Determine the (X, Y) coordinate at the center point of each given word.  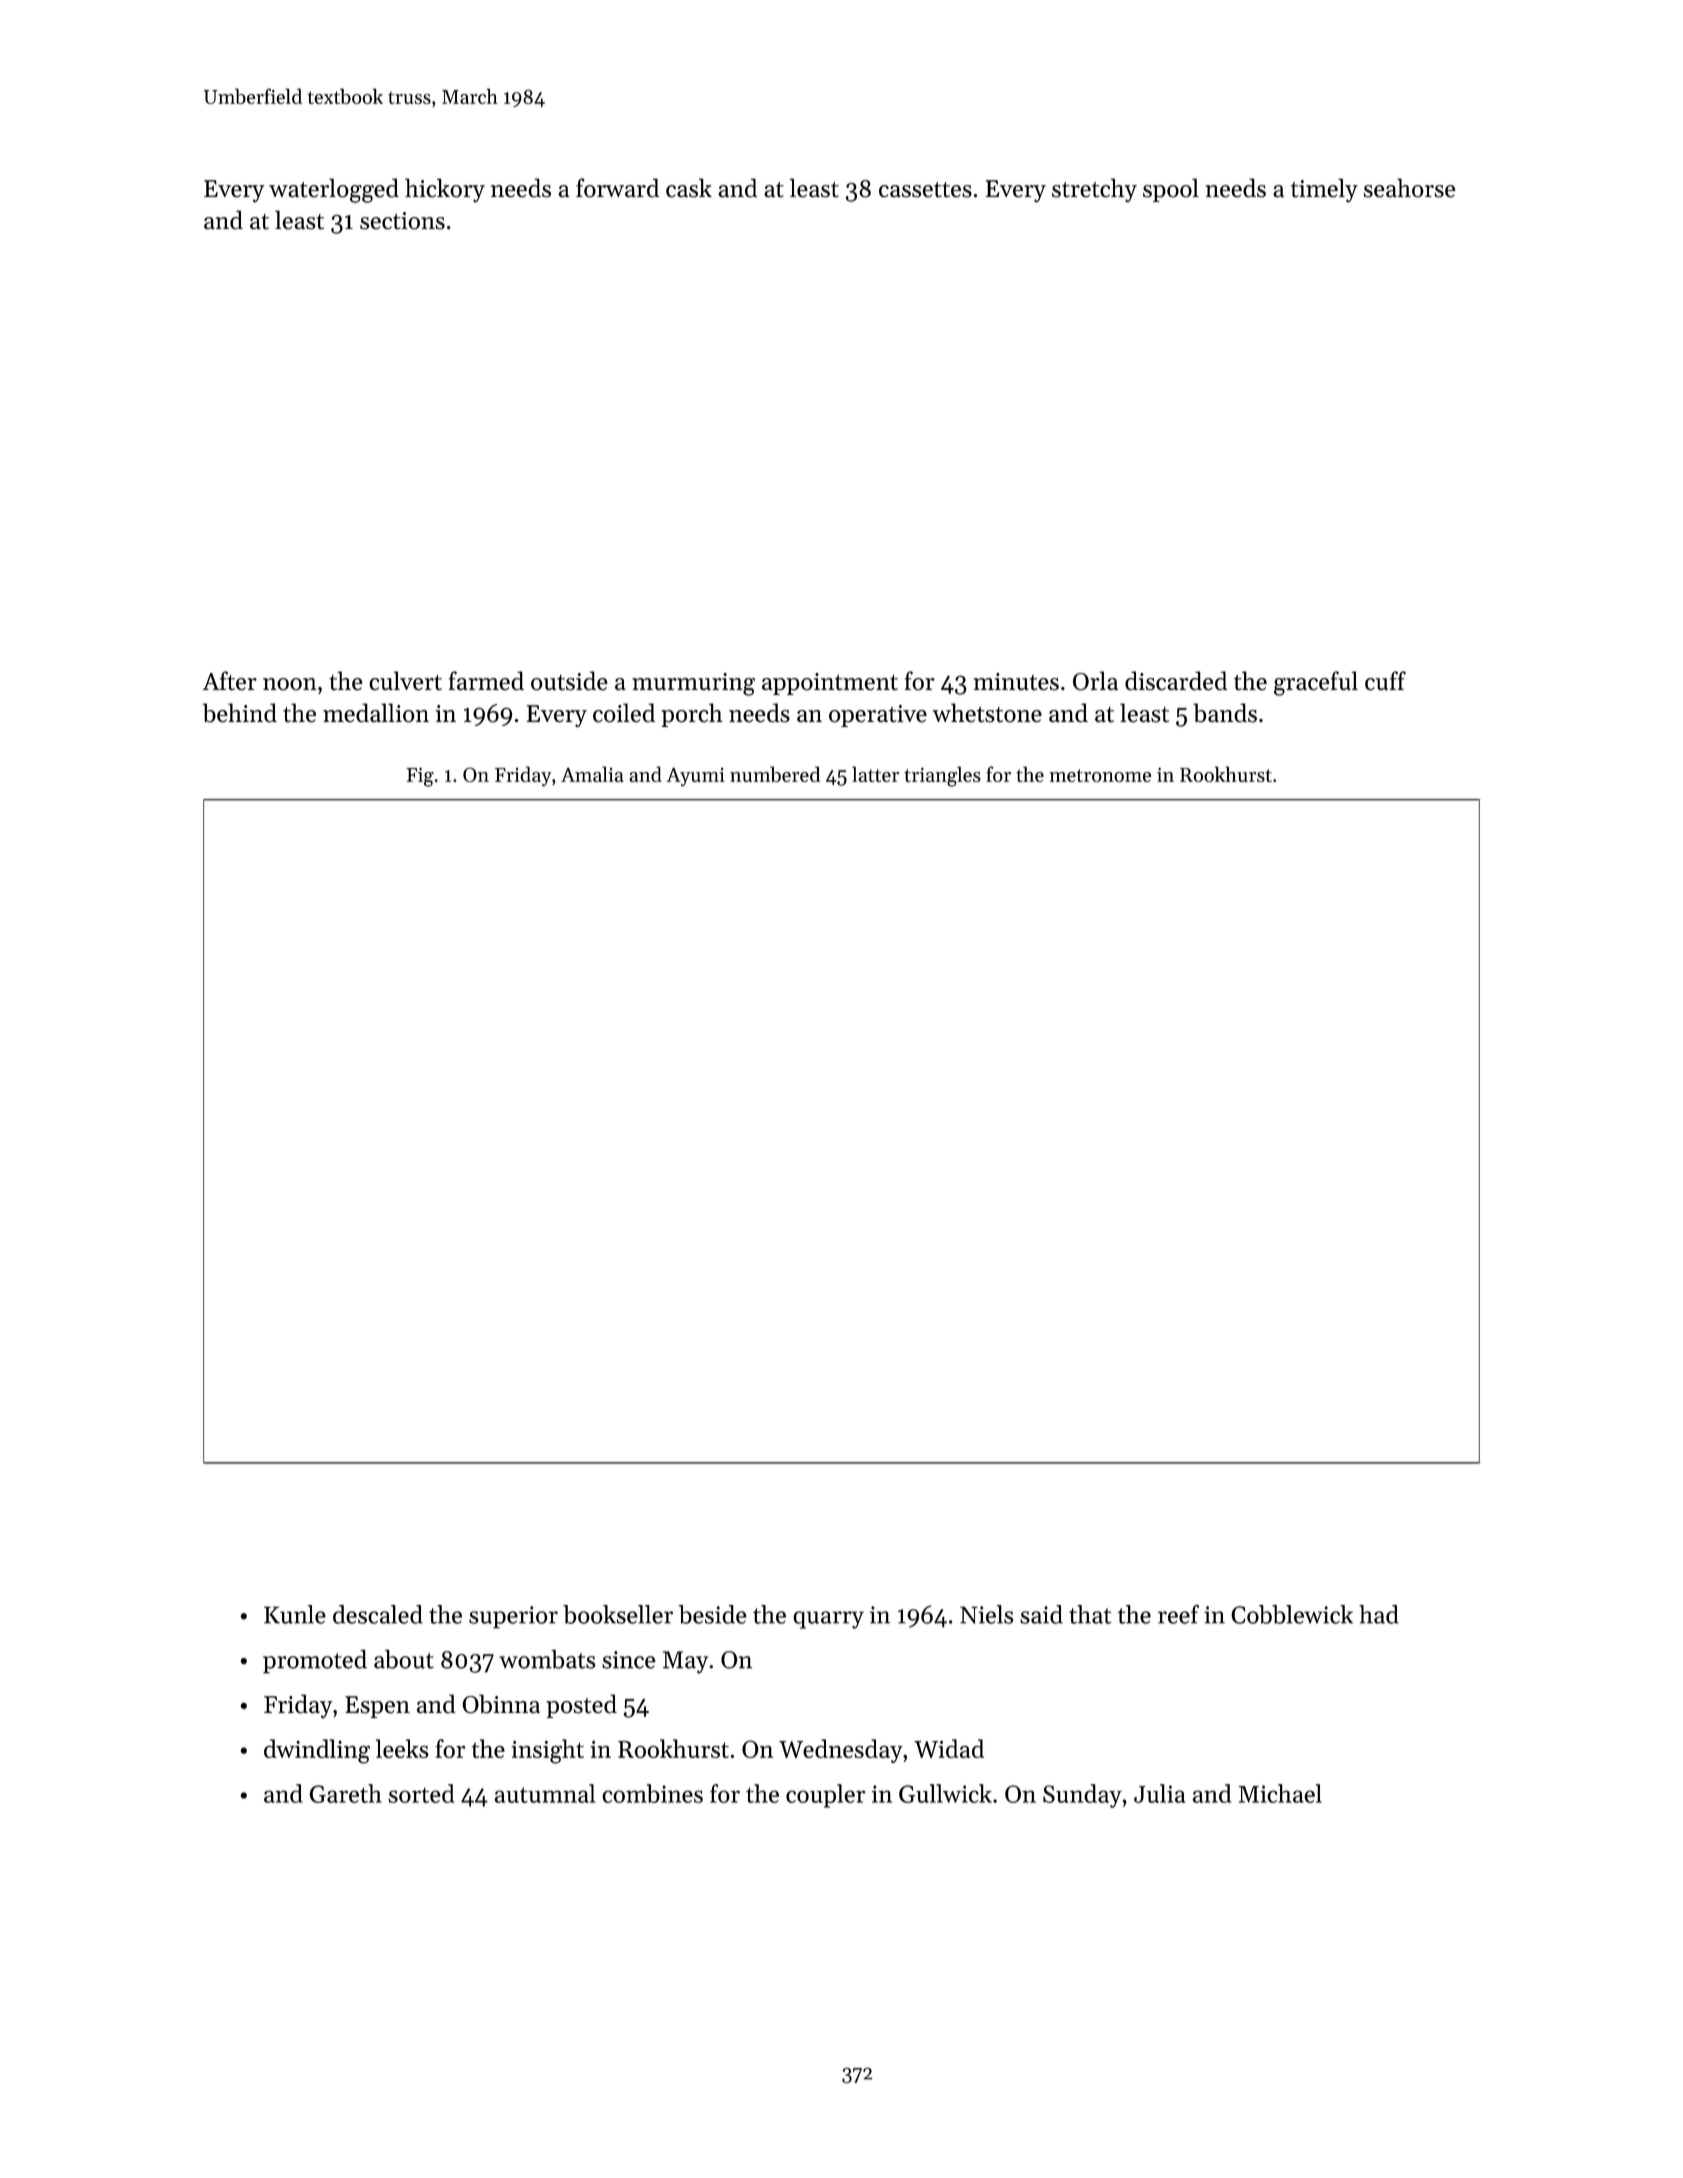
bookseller (618, 1614)
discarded (1176, 681)
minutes (1016, 682)
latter (875, 774)
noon (290, 684)
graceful (1316, 683)
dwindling (317, 1751)
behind (240, 713)
